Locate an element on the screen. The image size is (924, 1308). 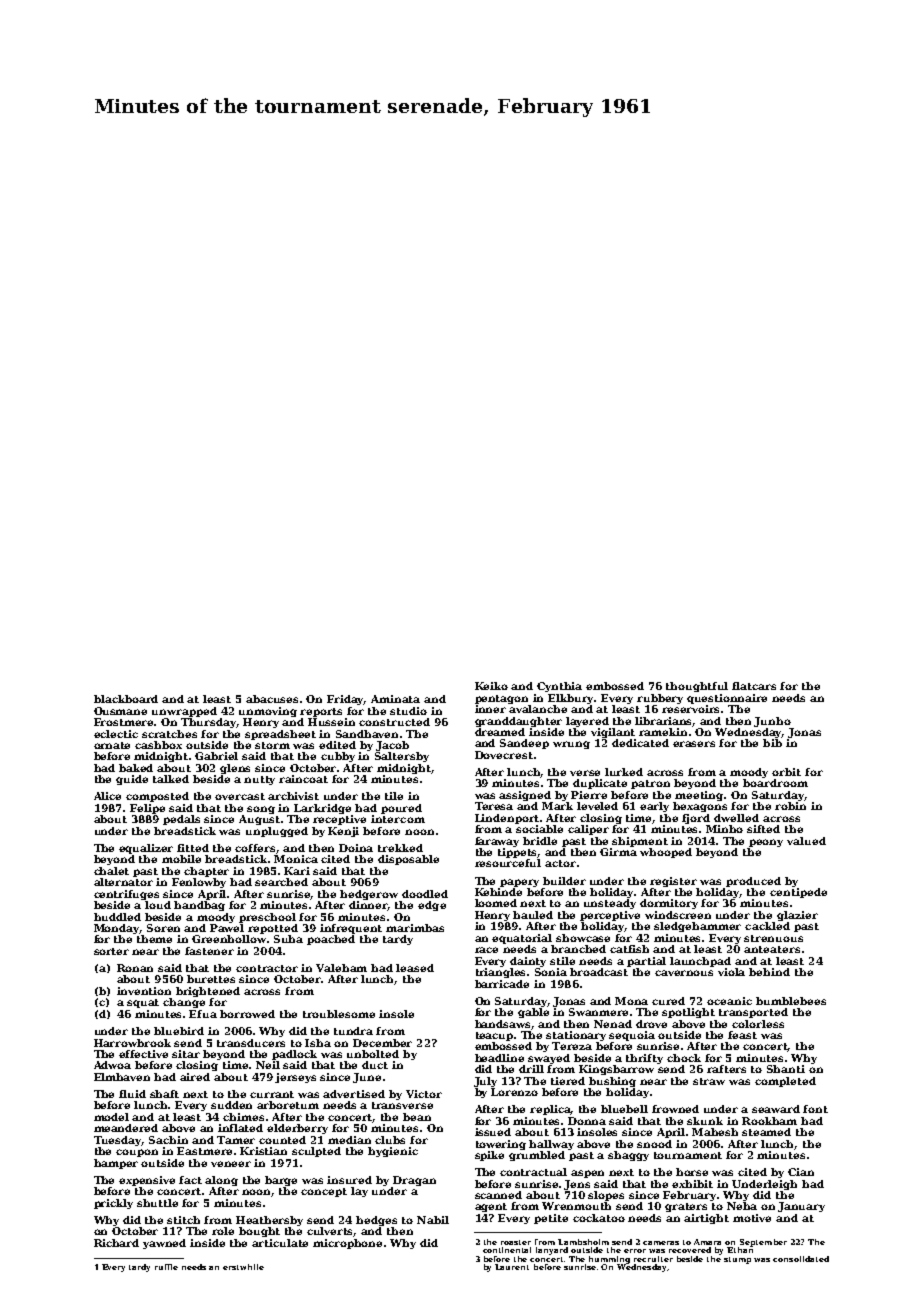
drill is located at coordinates (531, 1069).
